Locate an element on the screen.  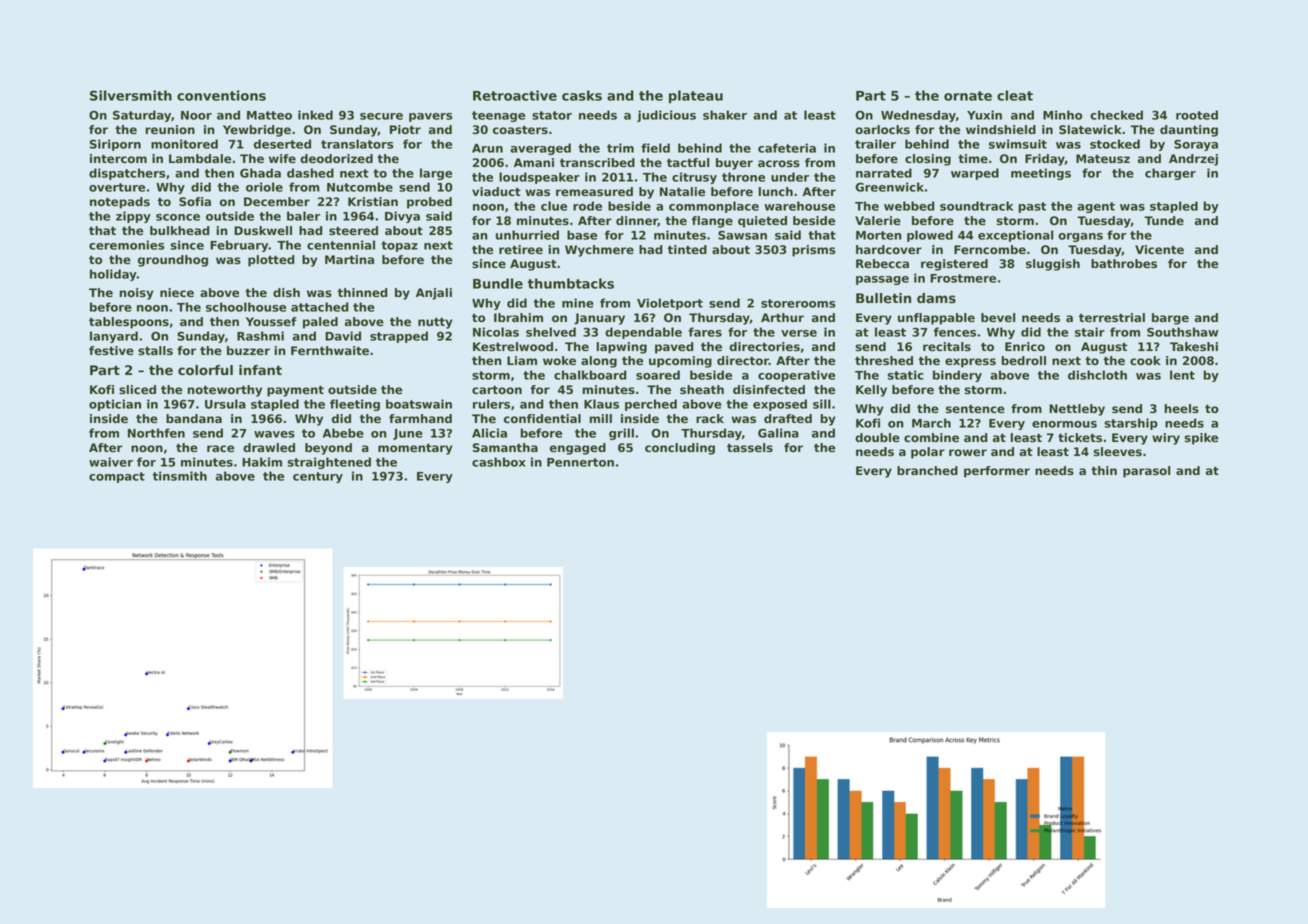
noisy is located at coordinates (136, 294).
